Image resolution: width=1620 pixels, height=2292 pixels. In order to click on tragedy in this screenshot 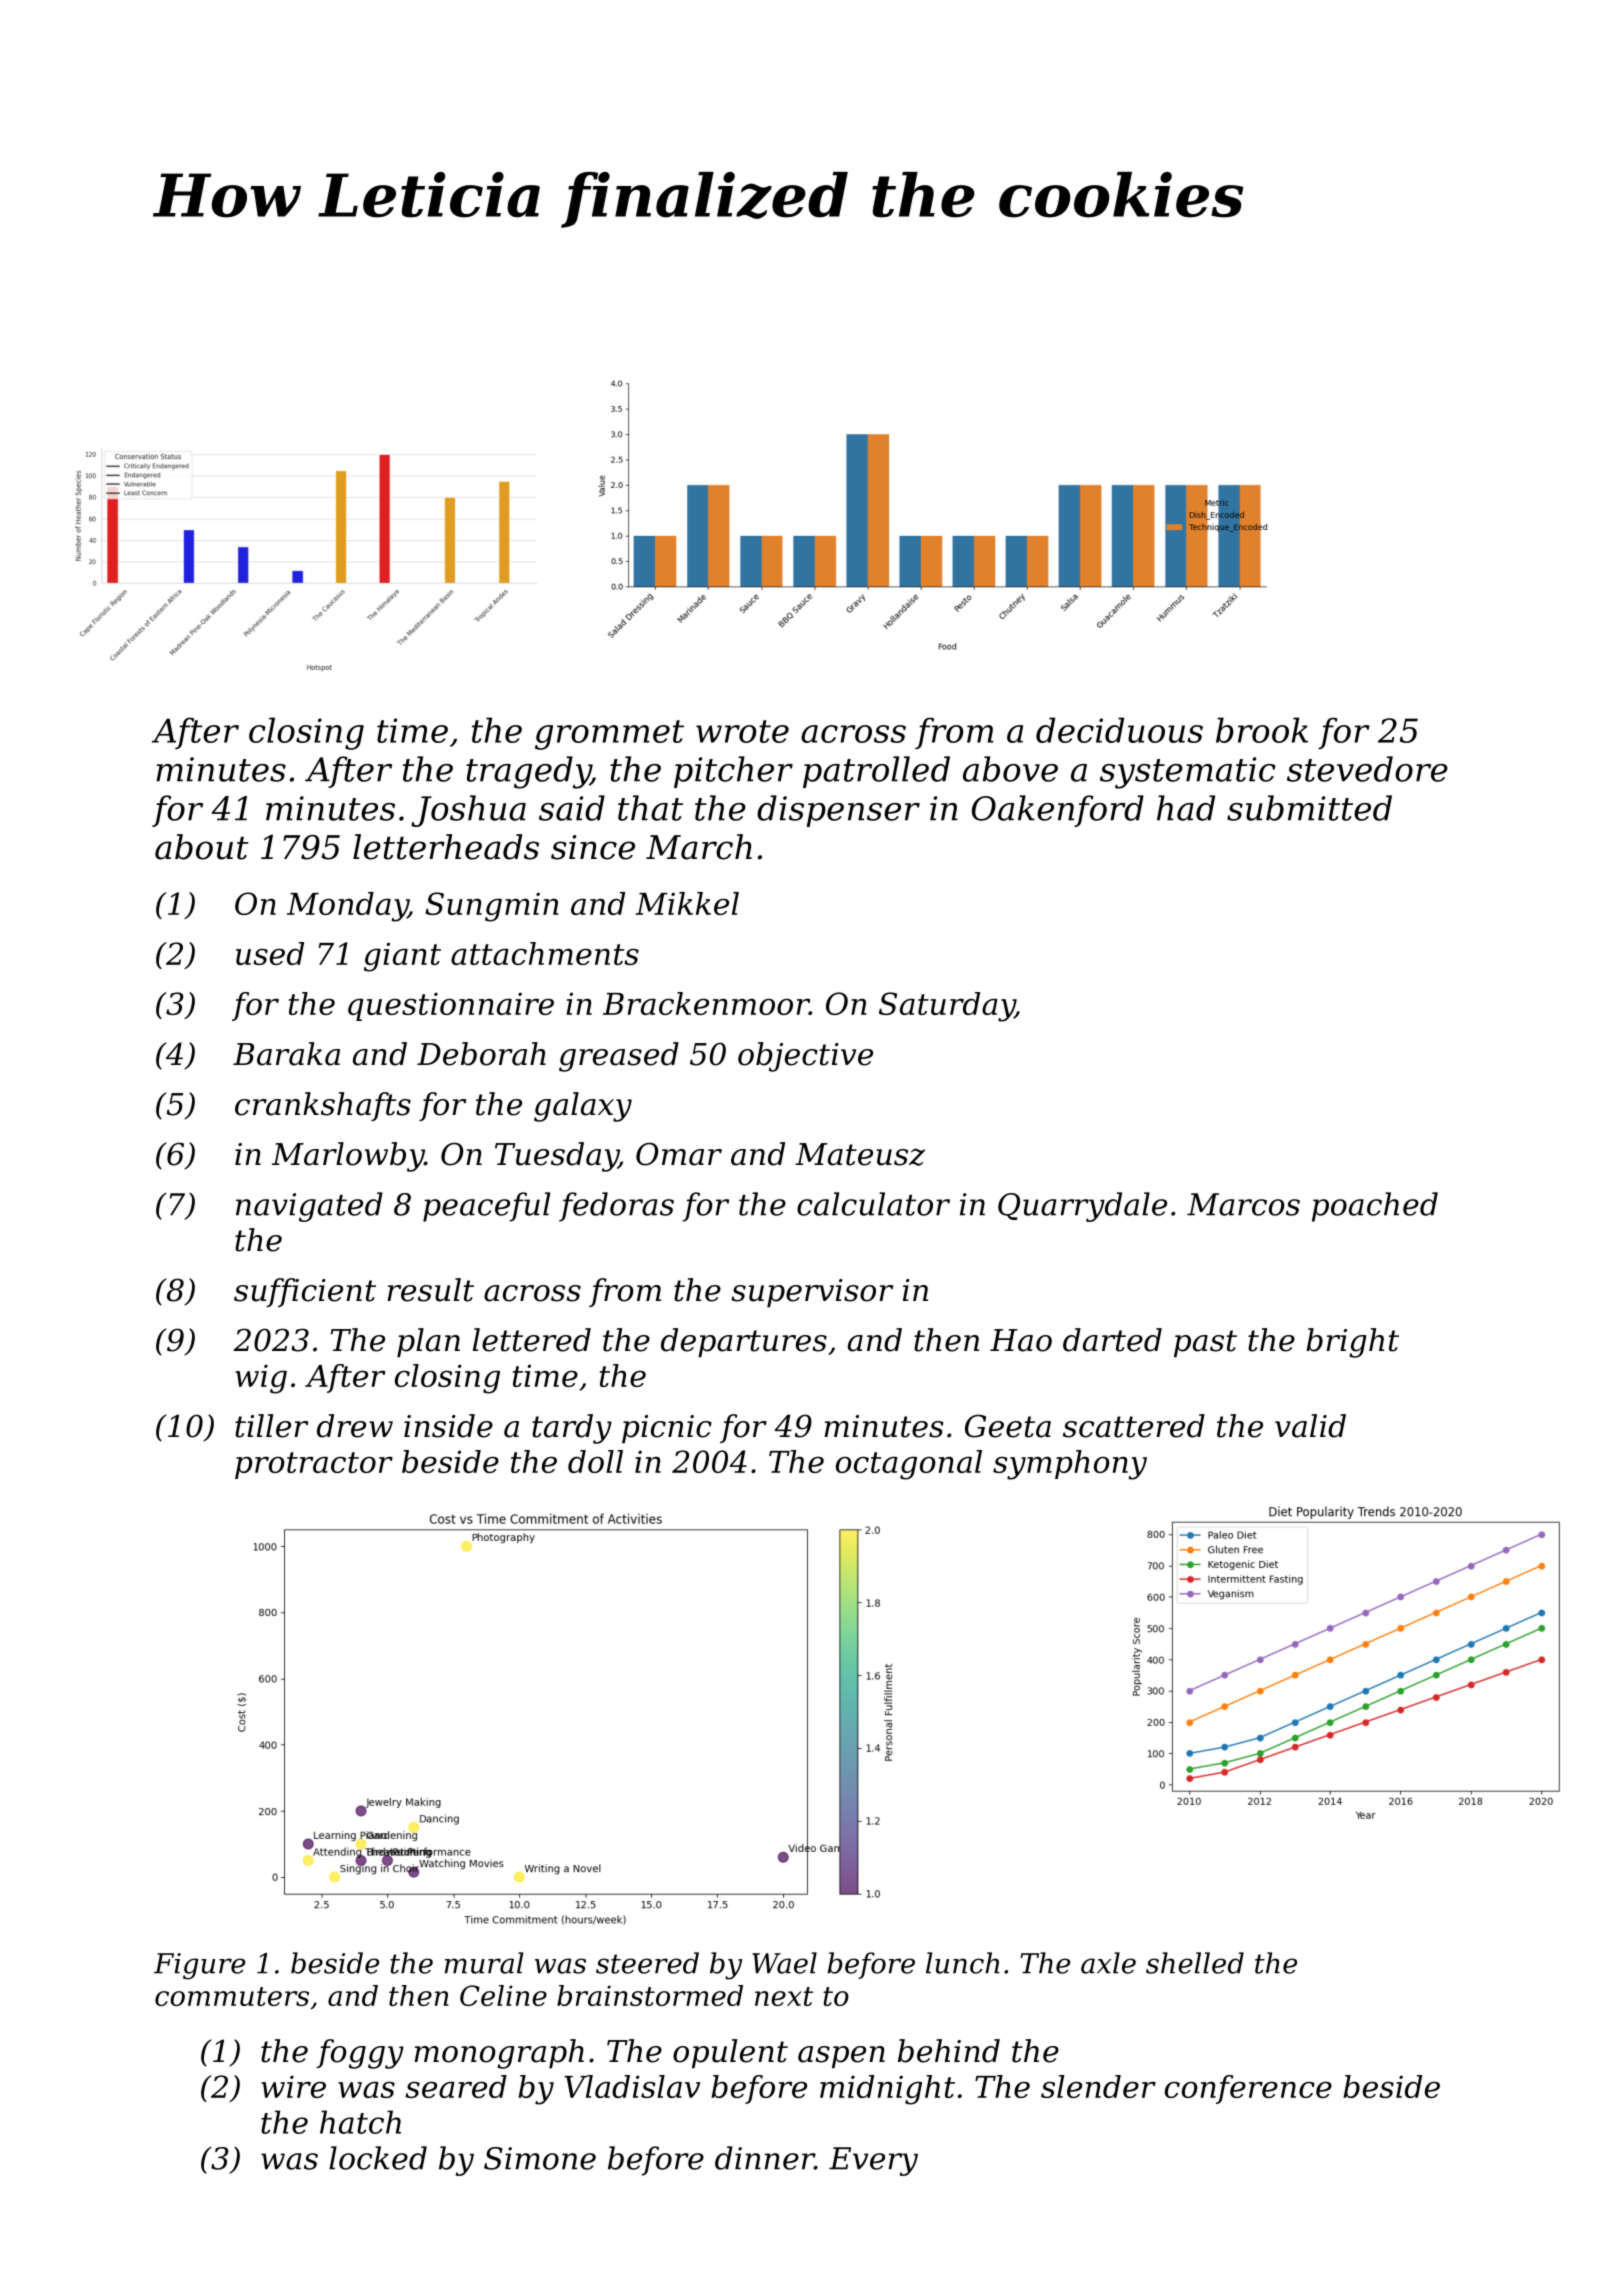, I will do `click(528, 772)`.
